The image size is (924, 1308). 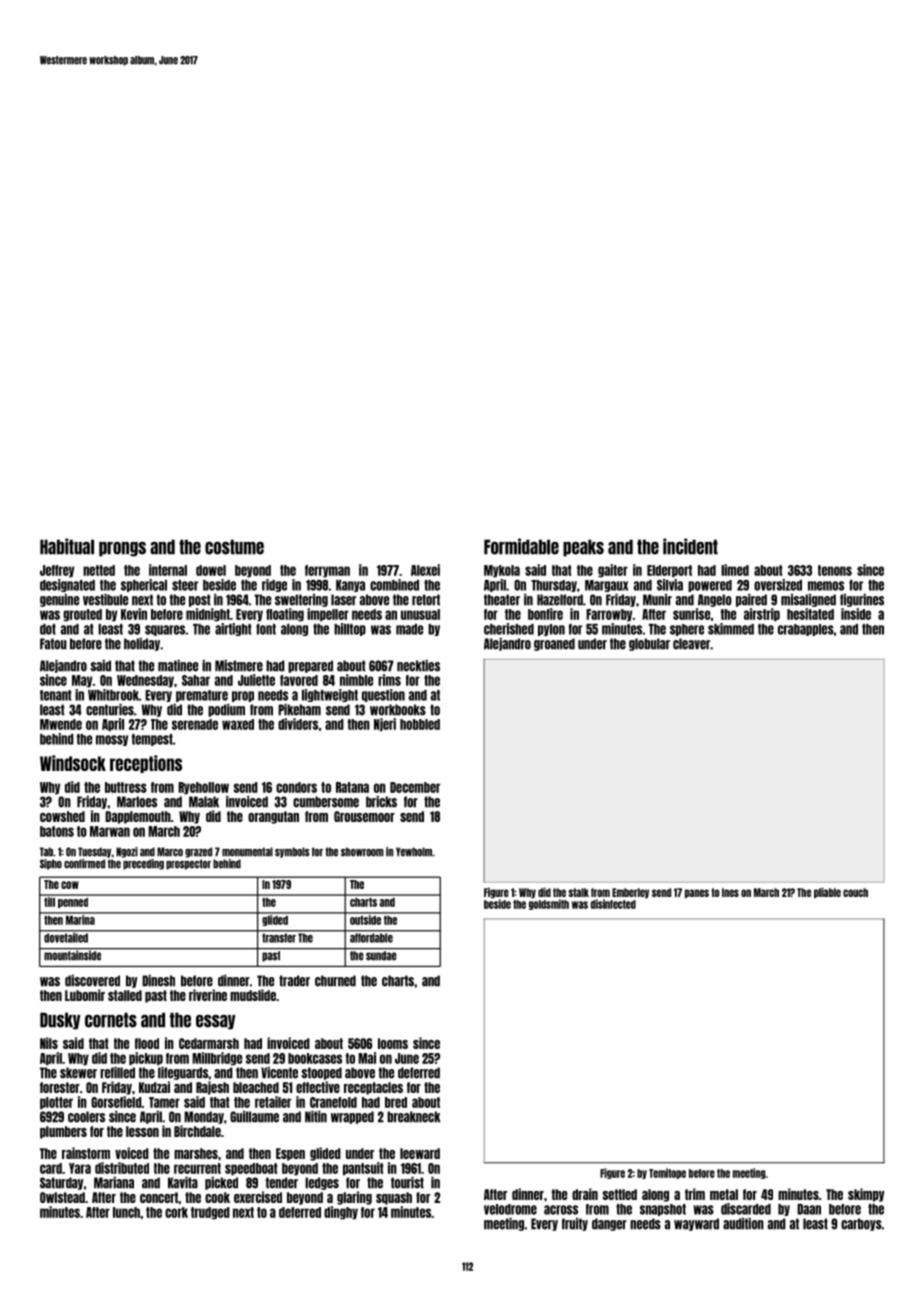 I want to click on costume, so click(x=234, y=547).
